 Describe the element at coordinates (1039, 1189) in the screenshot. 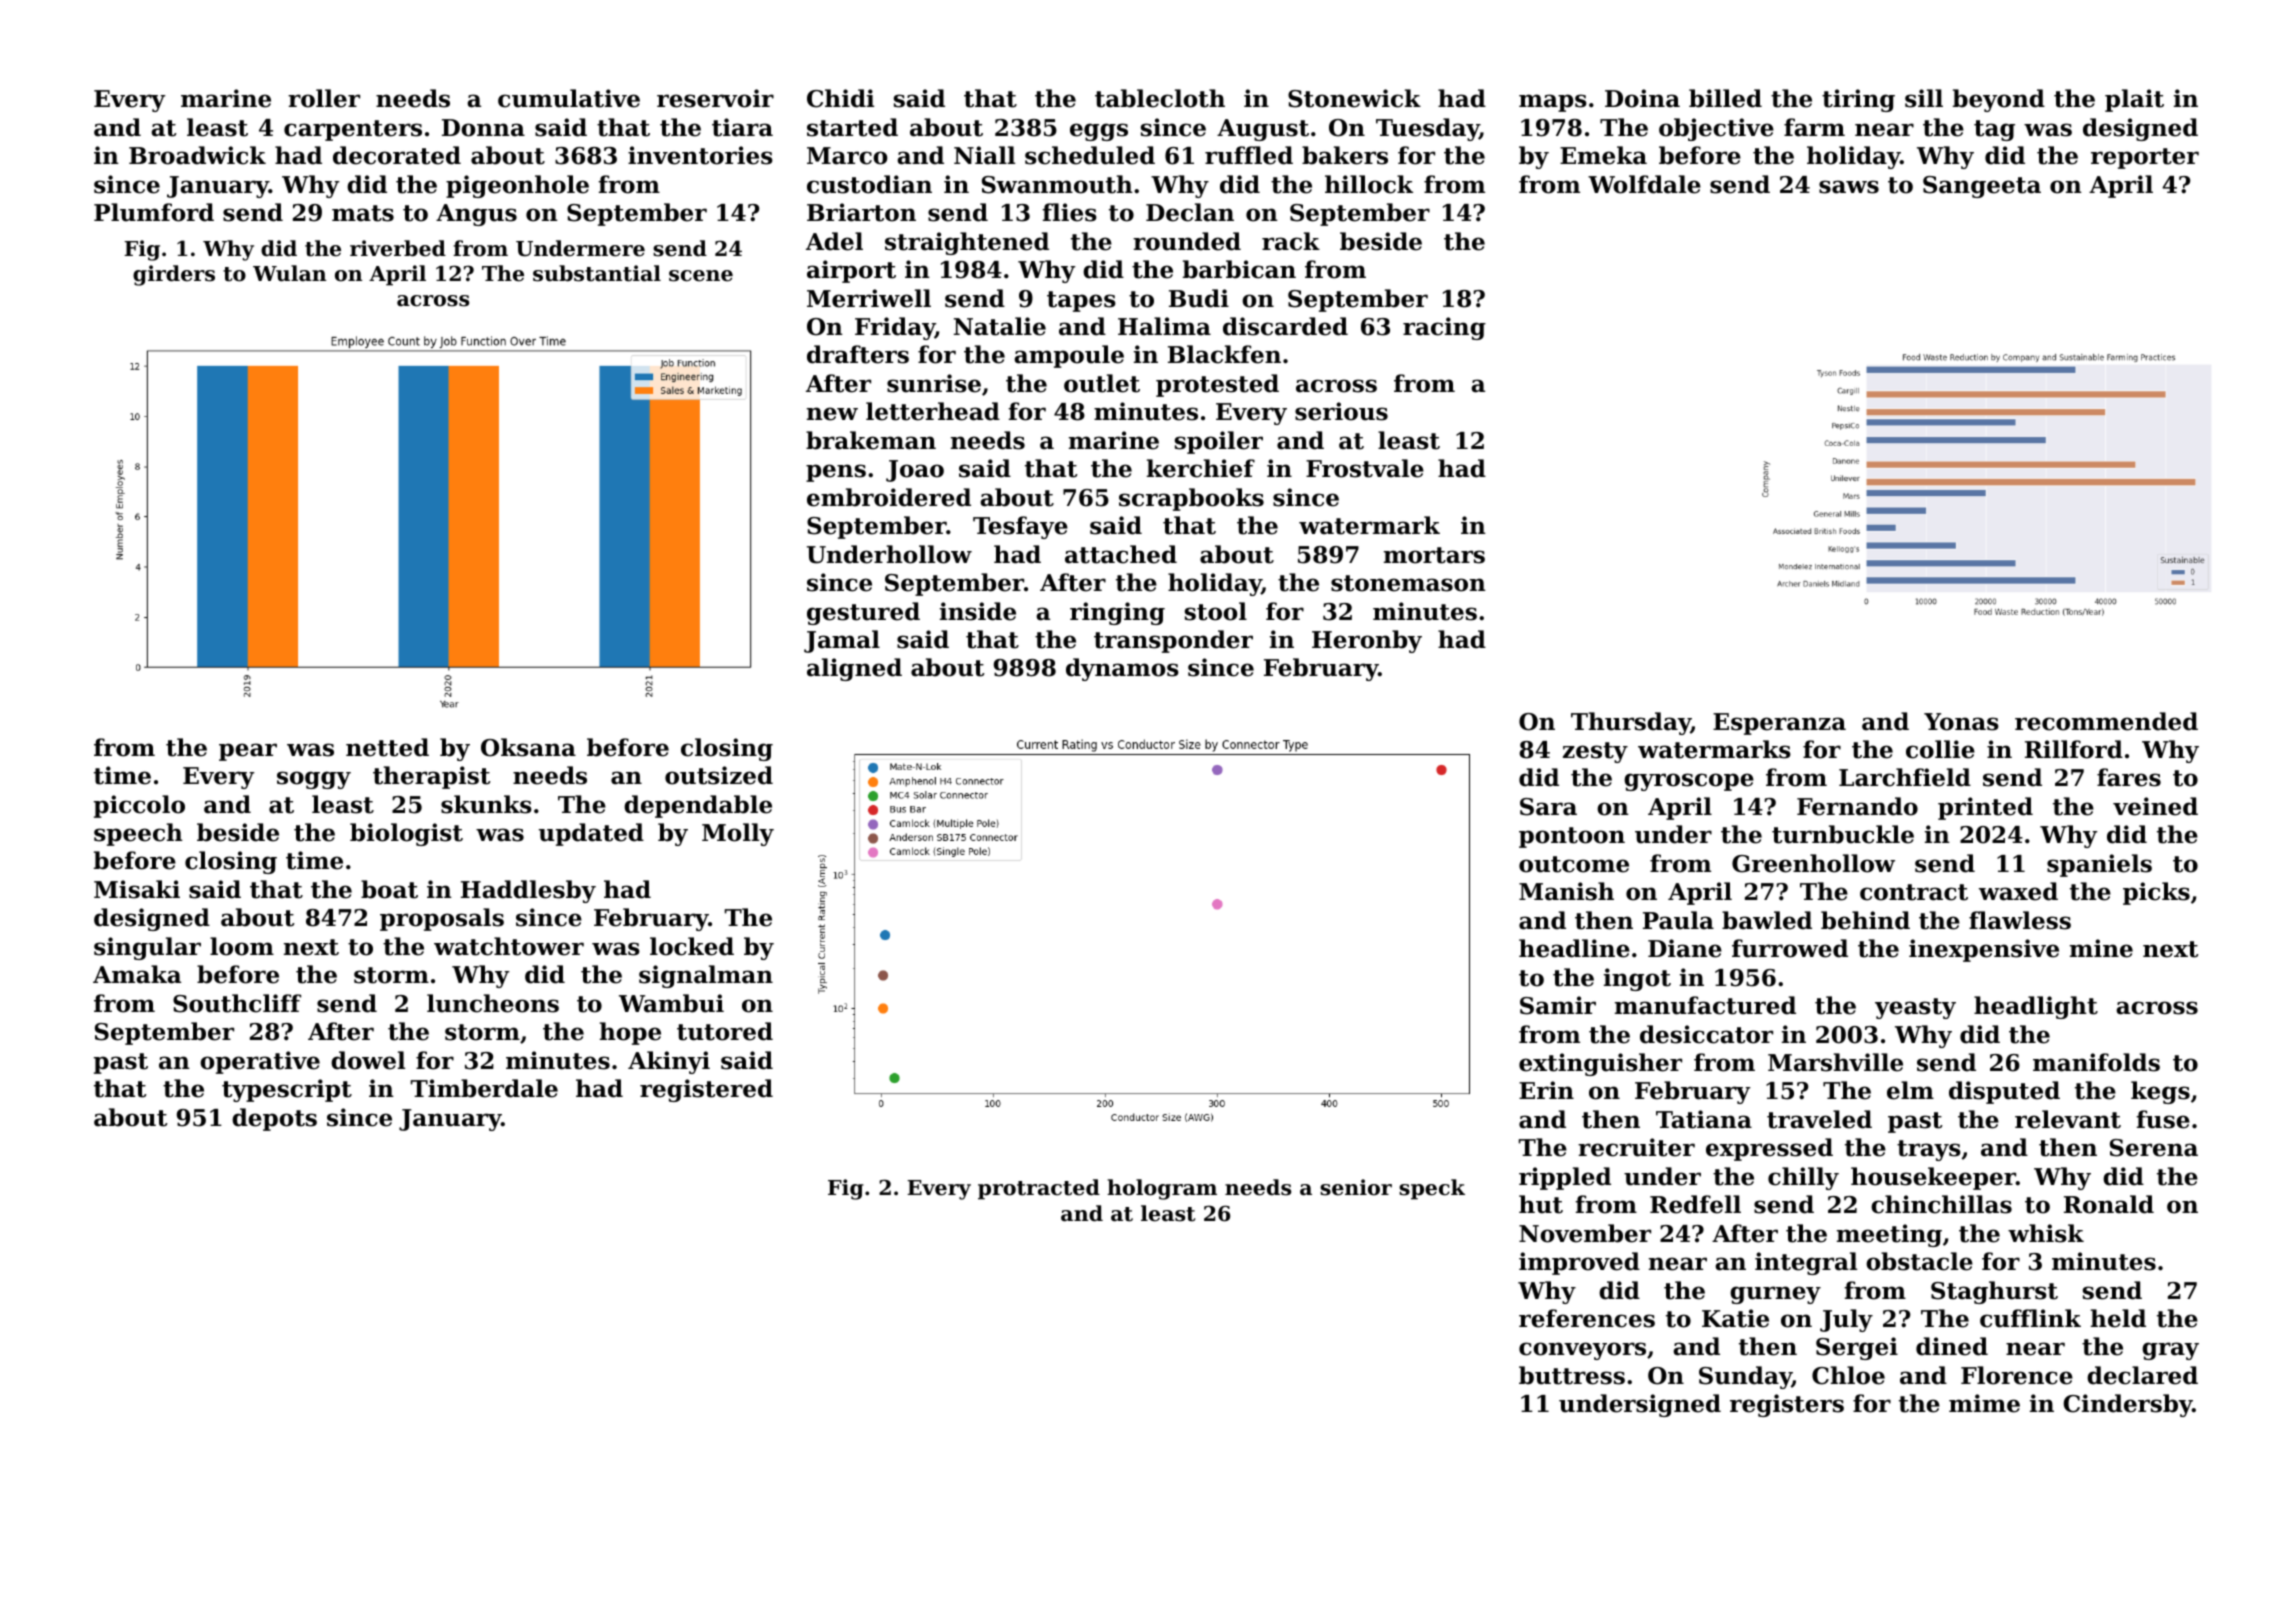

I see `protracted` at that location.
